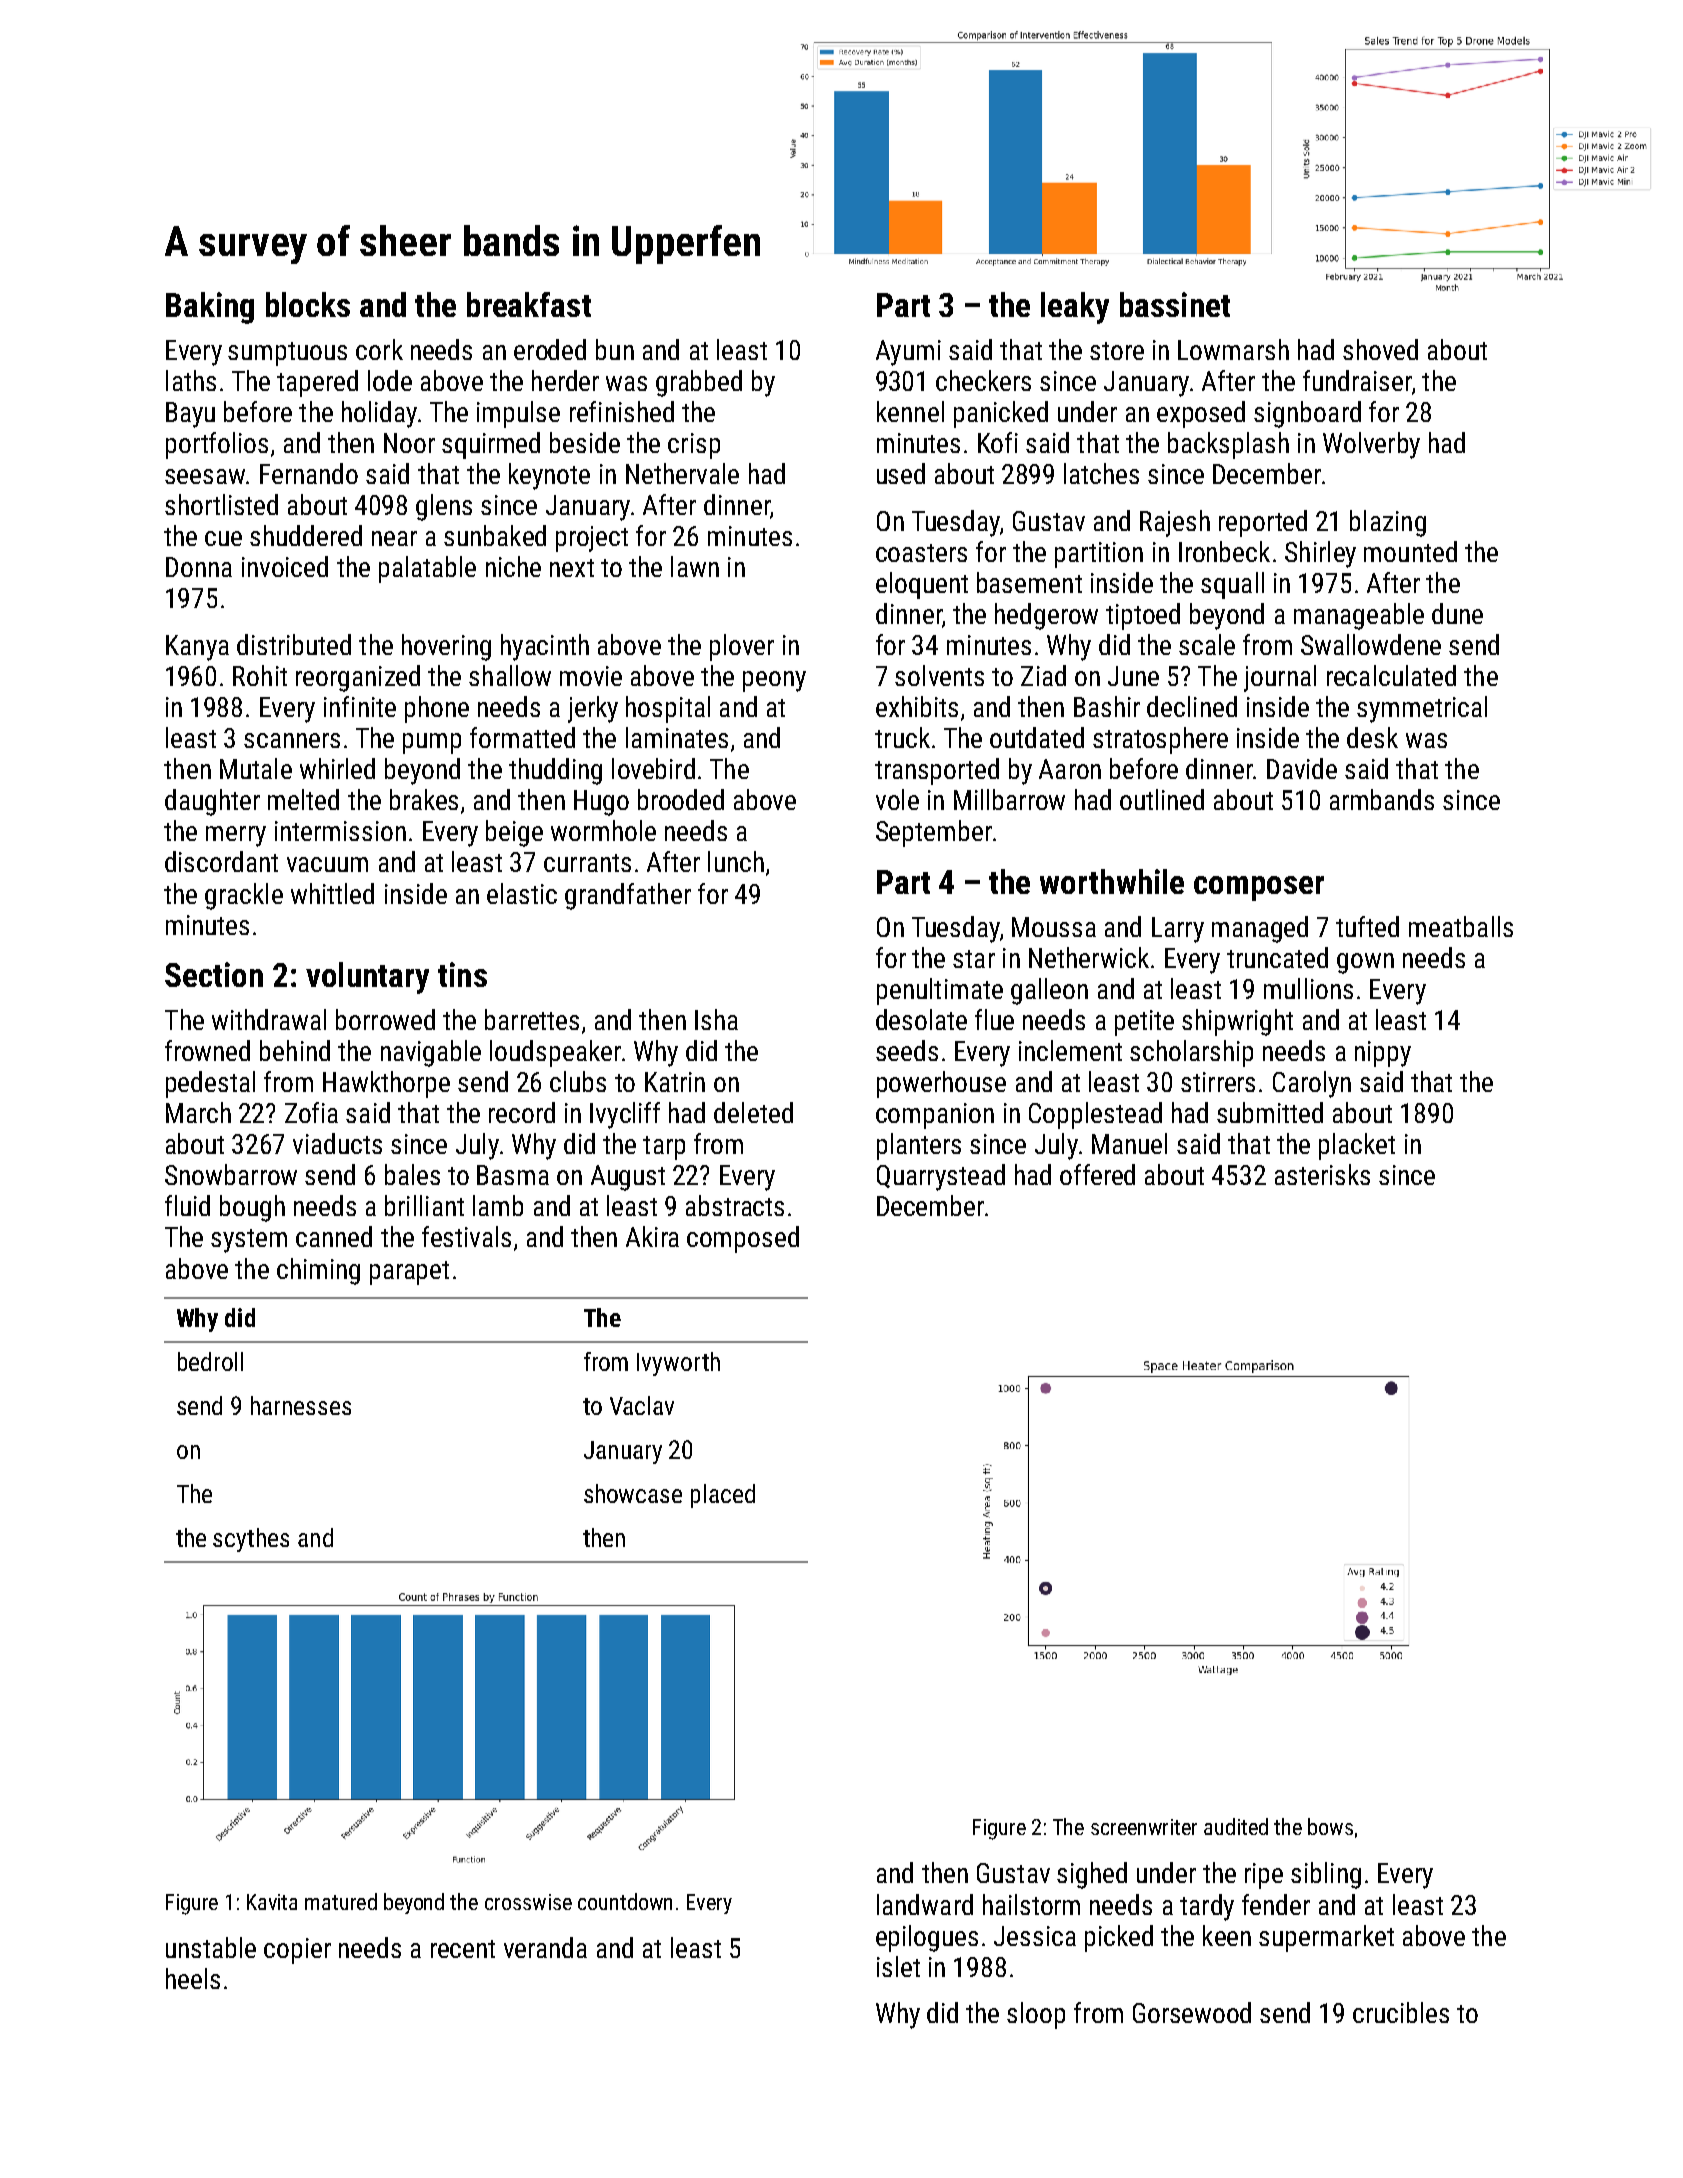 This screenshot has height=2178, width=1683. Describe the element at coordinates (294, 644) in the screenshot. I see `distributed` at that location.
